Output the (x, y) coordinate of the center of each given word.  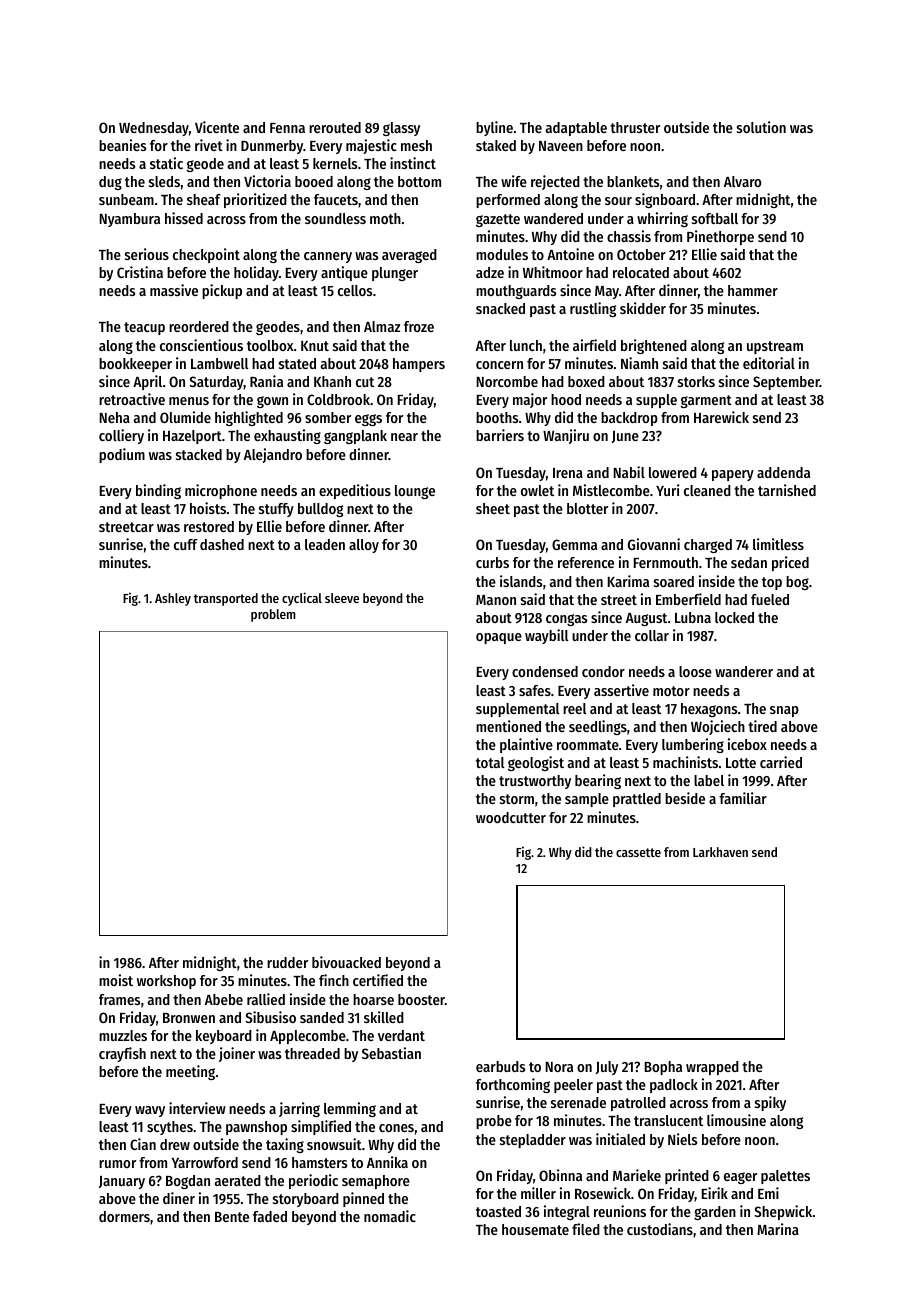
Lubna (693, 617)
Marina (778, 1229)
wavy (150, 1111)
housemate (535, 1229)
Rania (266, 381)
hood (566, 399)
